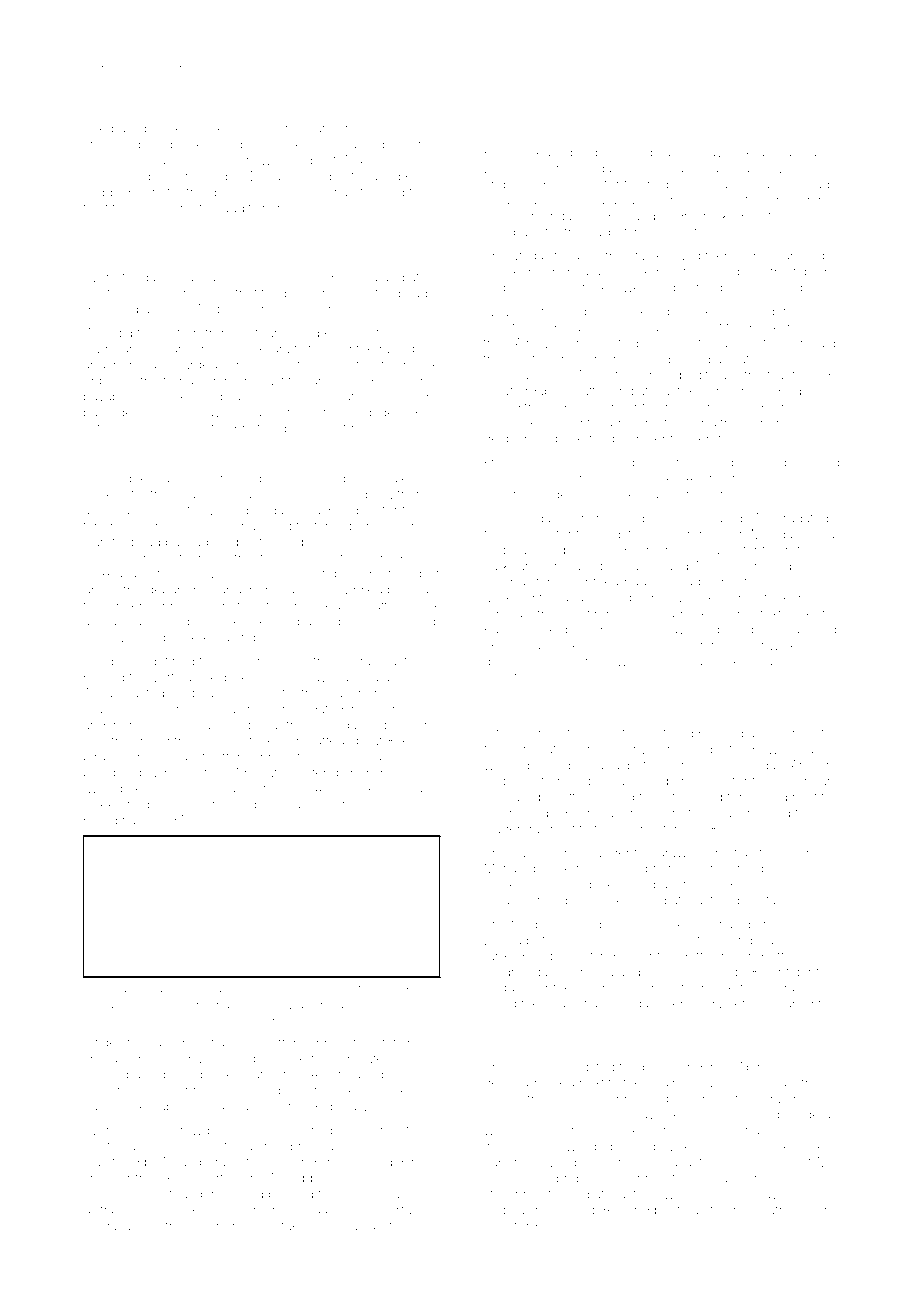 The image size is (924, 1308). What do you see at coordinates (103, 757) in the screenshot?
I see `birdies` at bounding box center [103, 757].
